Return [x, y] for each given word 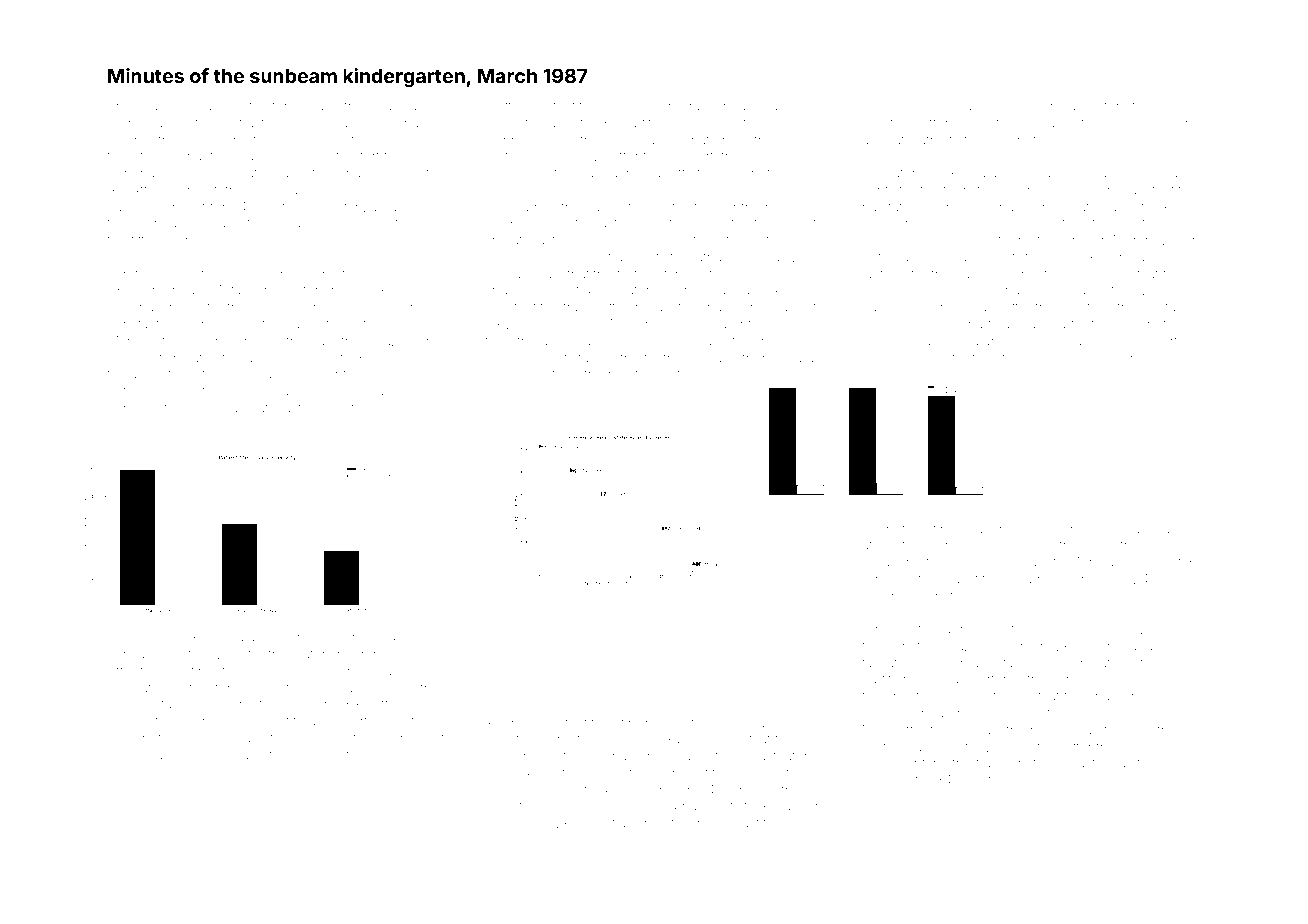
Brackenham [719, 106]
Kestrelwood [707, 723]
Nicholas [1056, 106]
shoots [340, 409]
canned [221, 106]
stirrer [632, 723]
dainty [1129, 764]
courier [200, 722]
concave [134, 655]
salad [1142, 529]
